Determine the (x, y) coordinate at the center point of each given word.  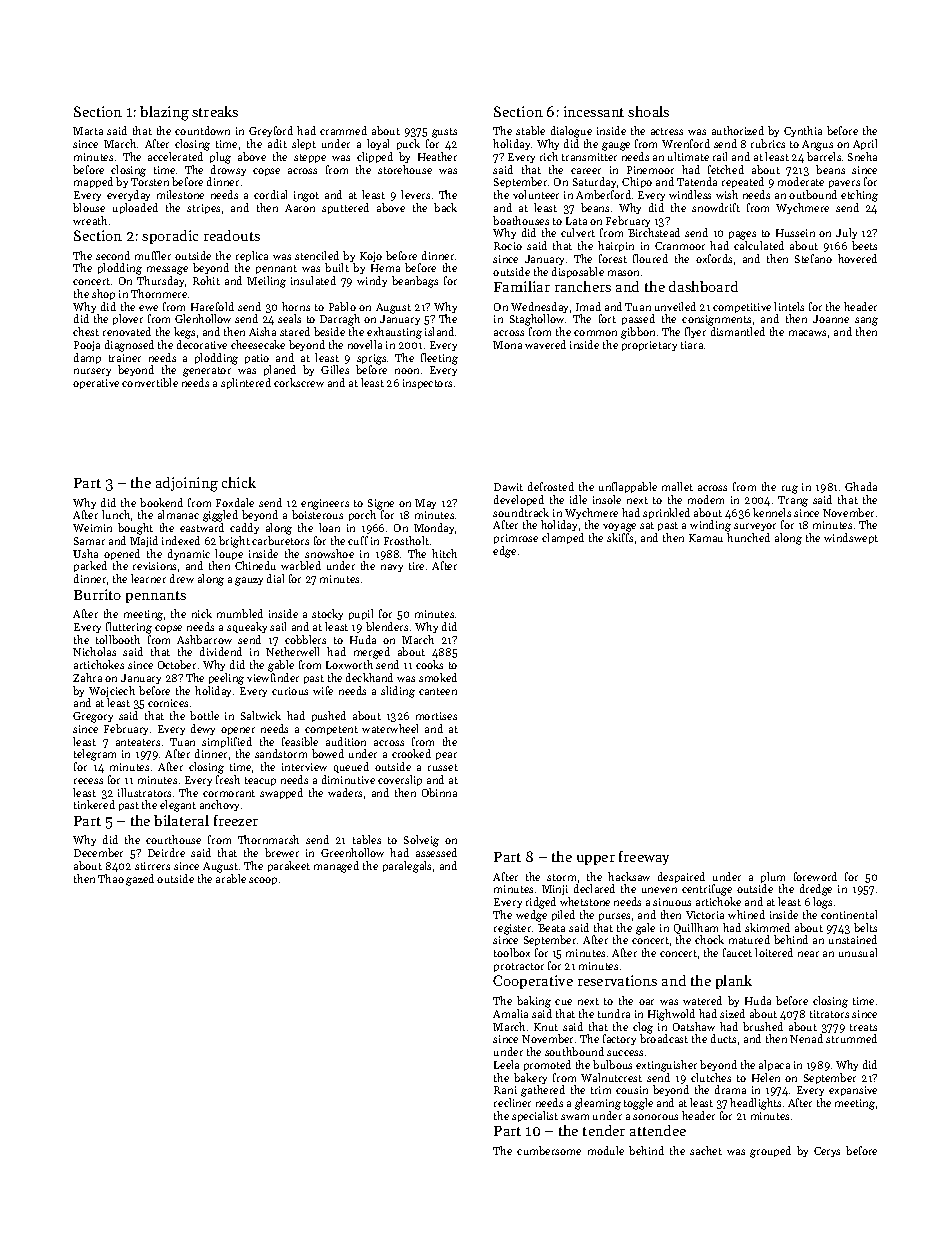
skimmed (767, 927)
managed (336, 867)
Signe (381, 504)
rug (790, 489)
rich (549, 156)
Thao (111, 878)
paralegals (407, 867)
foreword (815, 876)
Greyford (271, 131)
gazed (140, 880)
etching (859, 196)
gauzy (249, 581)
